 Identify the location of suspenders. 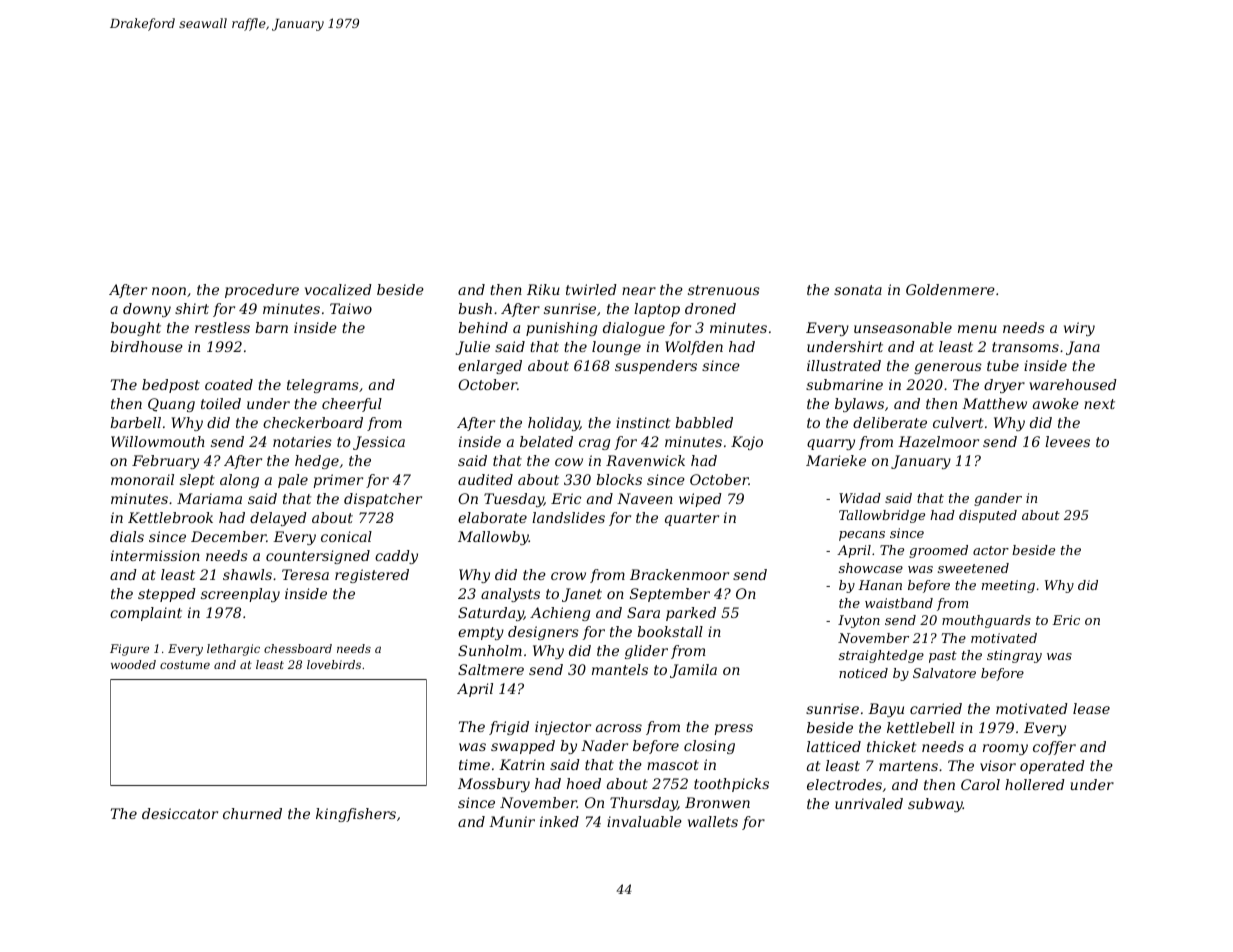
(656, 367).
